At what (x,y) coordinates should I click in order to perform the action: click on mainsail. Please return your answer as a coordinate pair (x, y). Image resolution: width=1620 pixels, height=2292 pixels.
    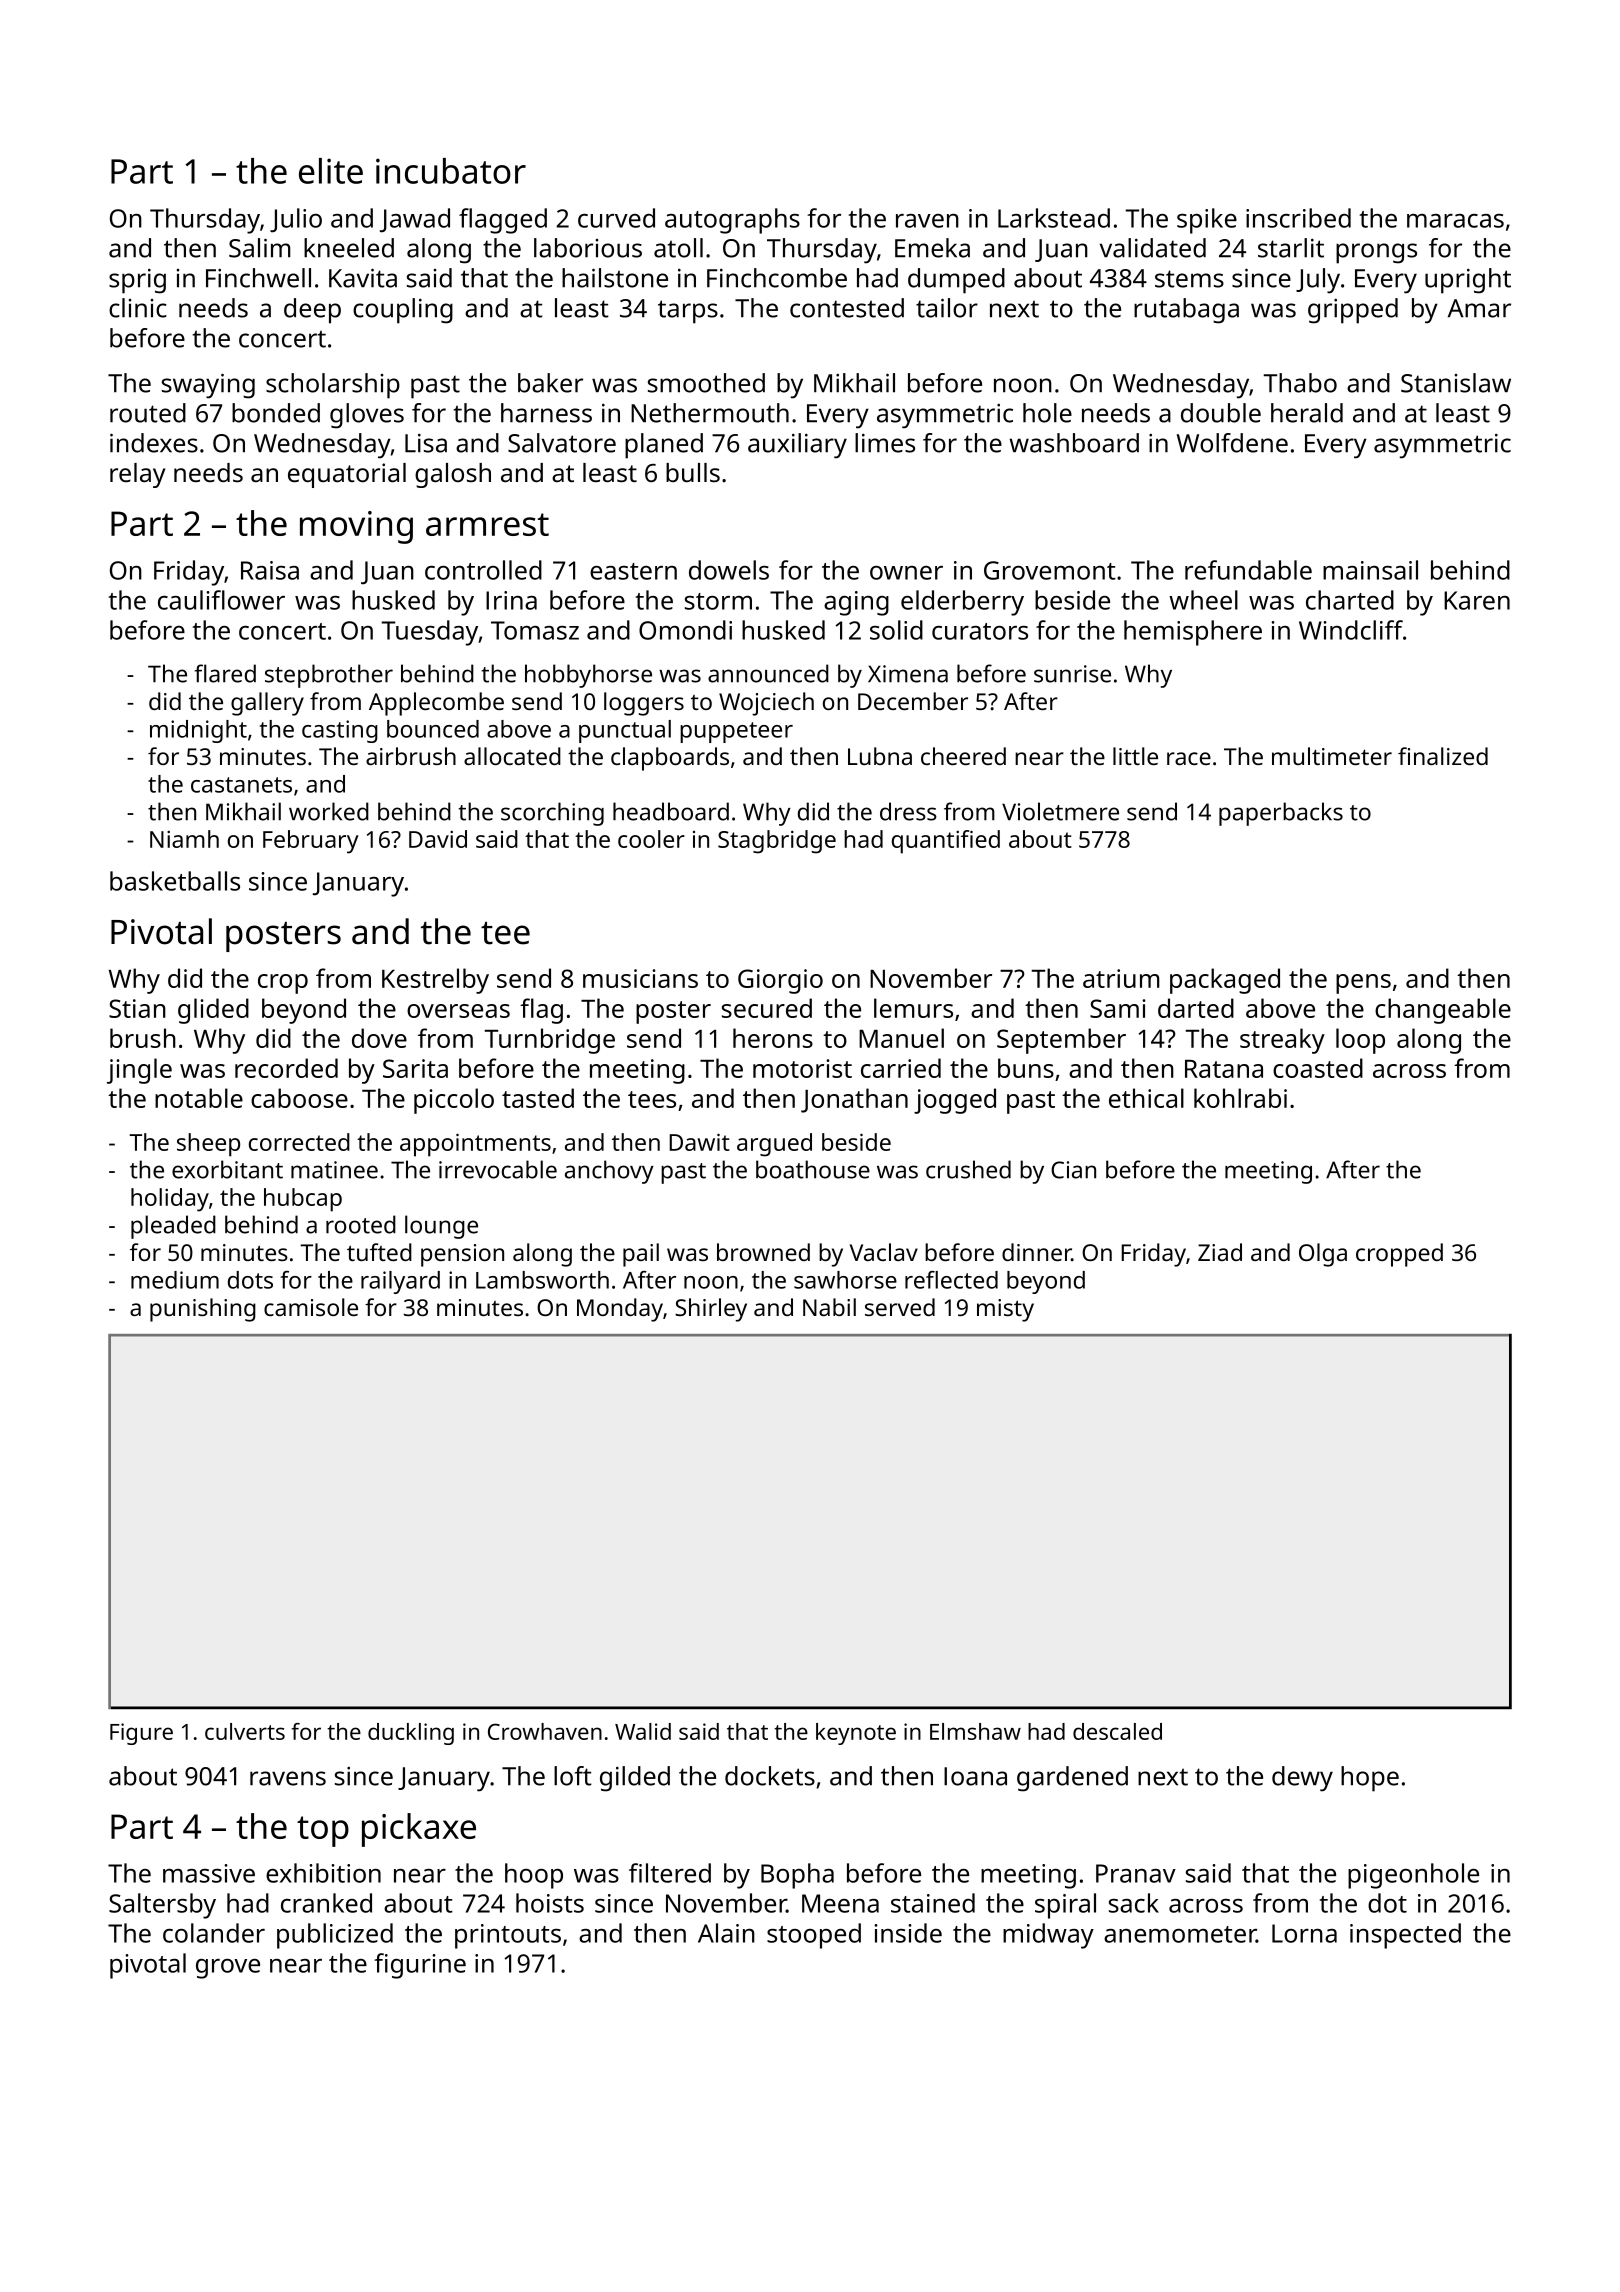
    Looking at the image, I should click on (1370, 570).
